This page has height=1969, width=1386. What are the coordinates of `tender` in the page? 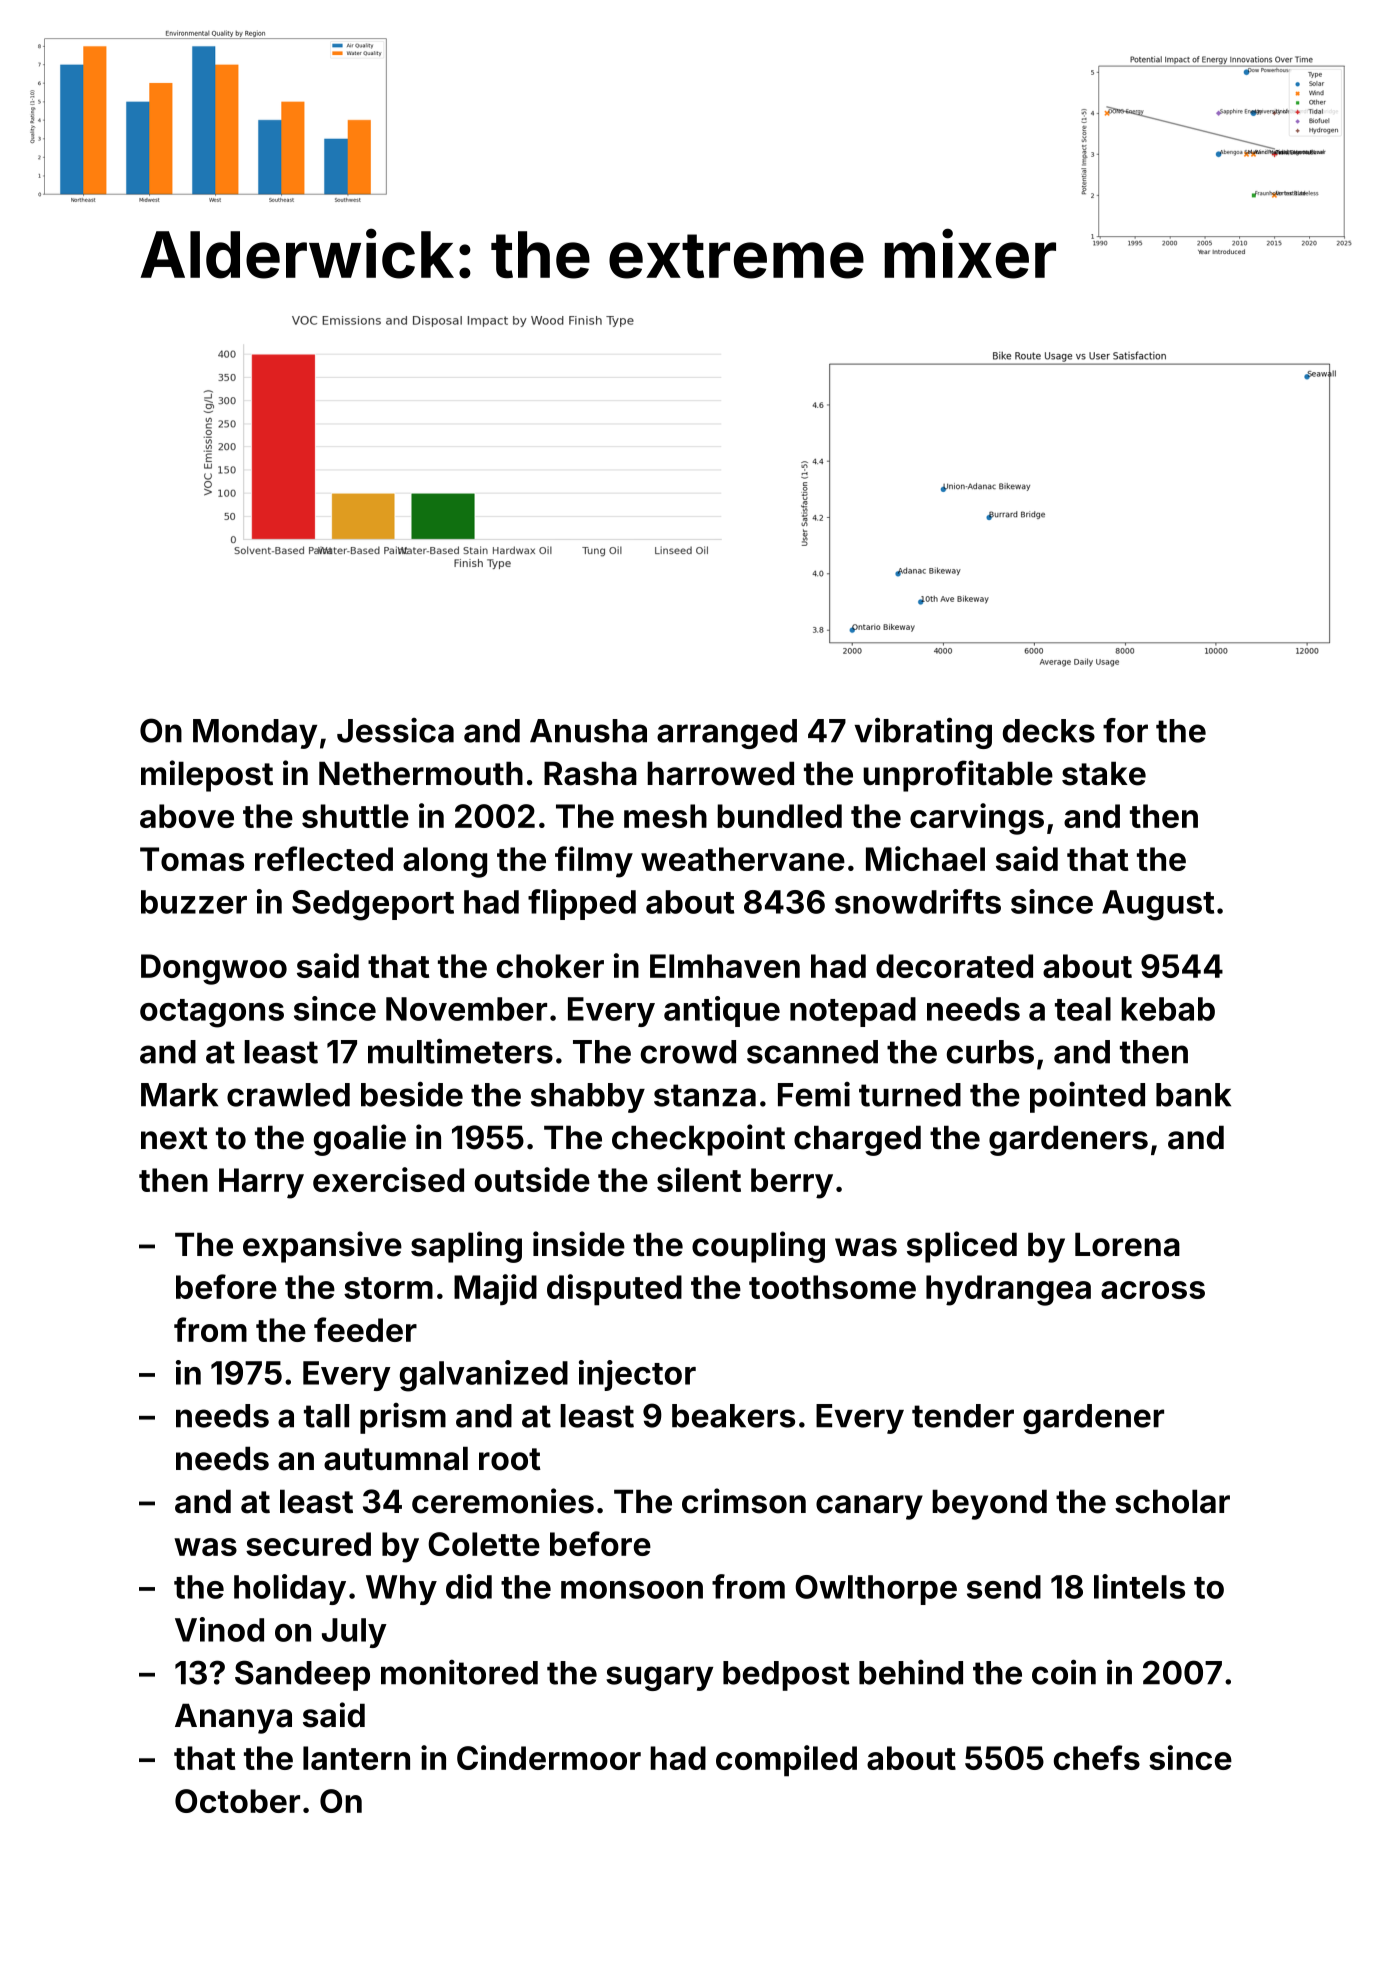 It's located at (963, 1416).
